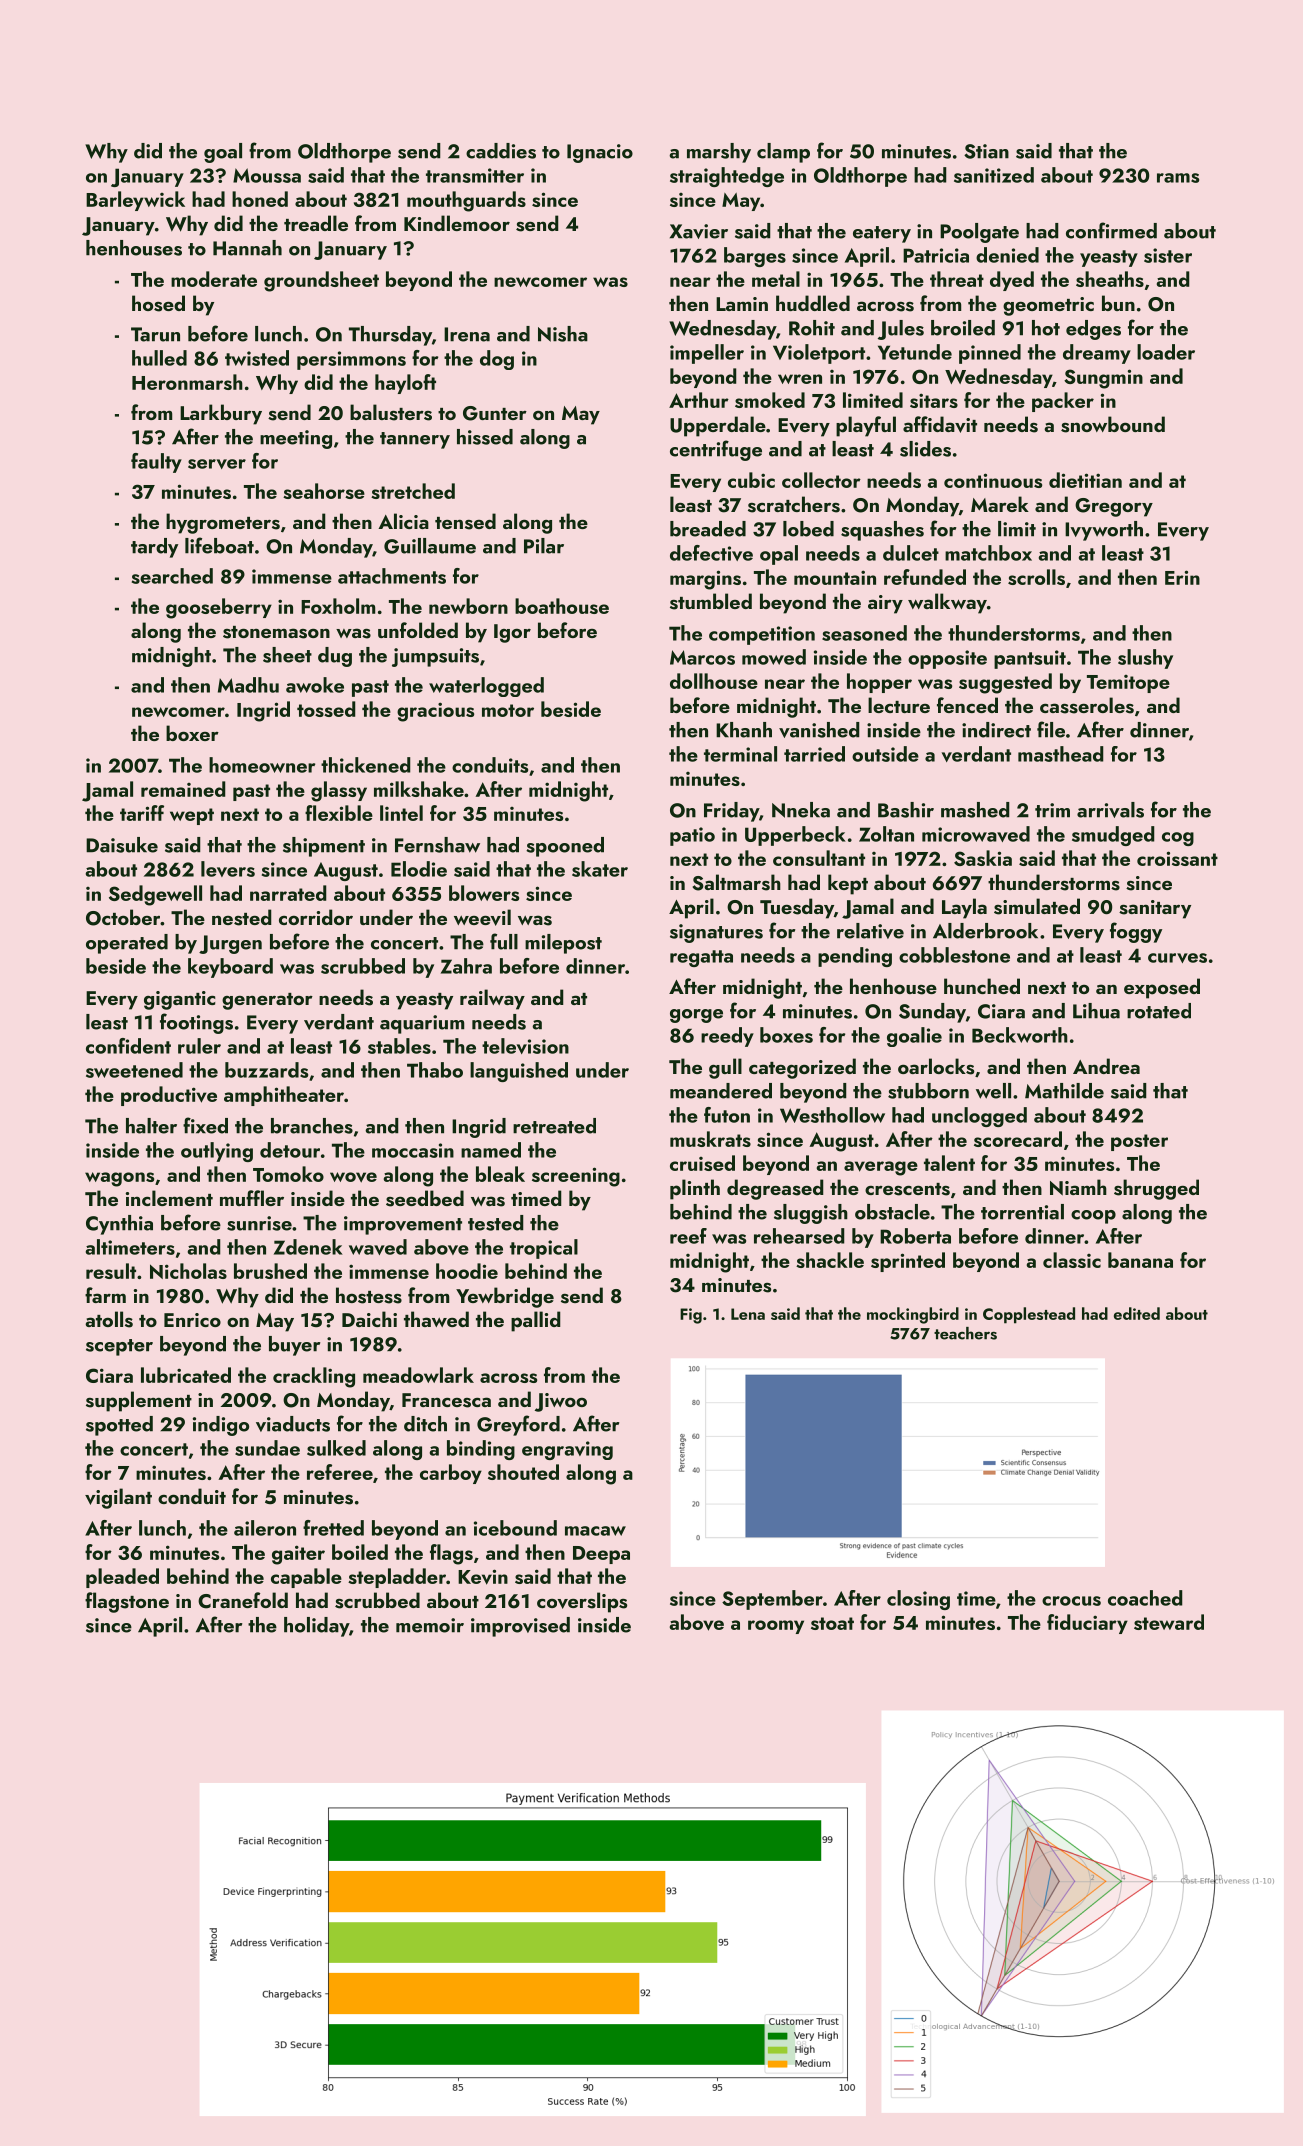 The image size is (1303, 2146). Describe the element at coordinates (692, 836) in the screenshot. I see `patio` at that location.
